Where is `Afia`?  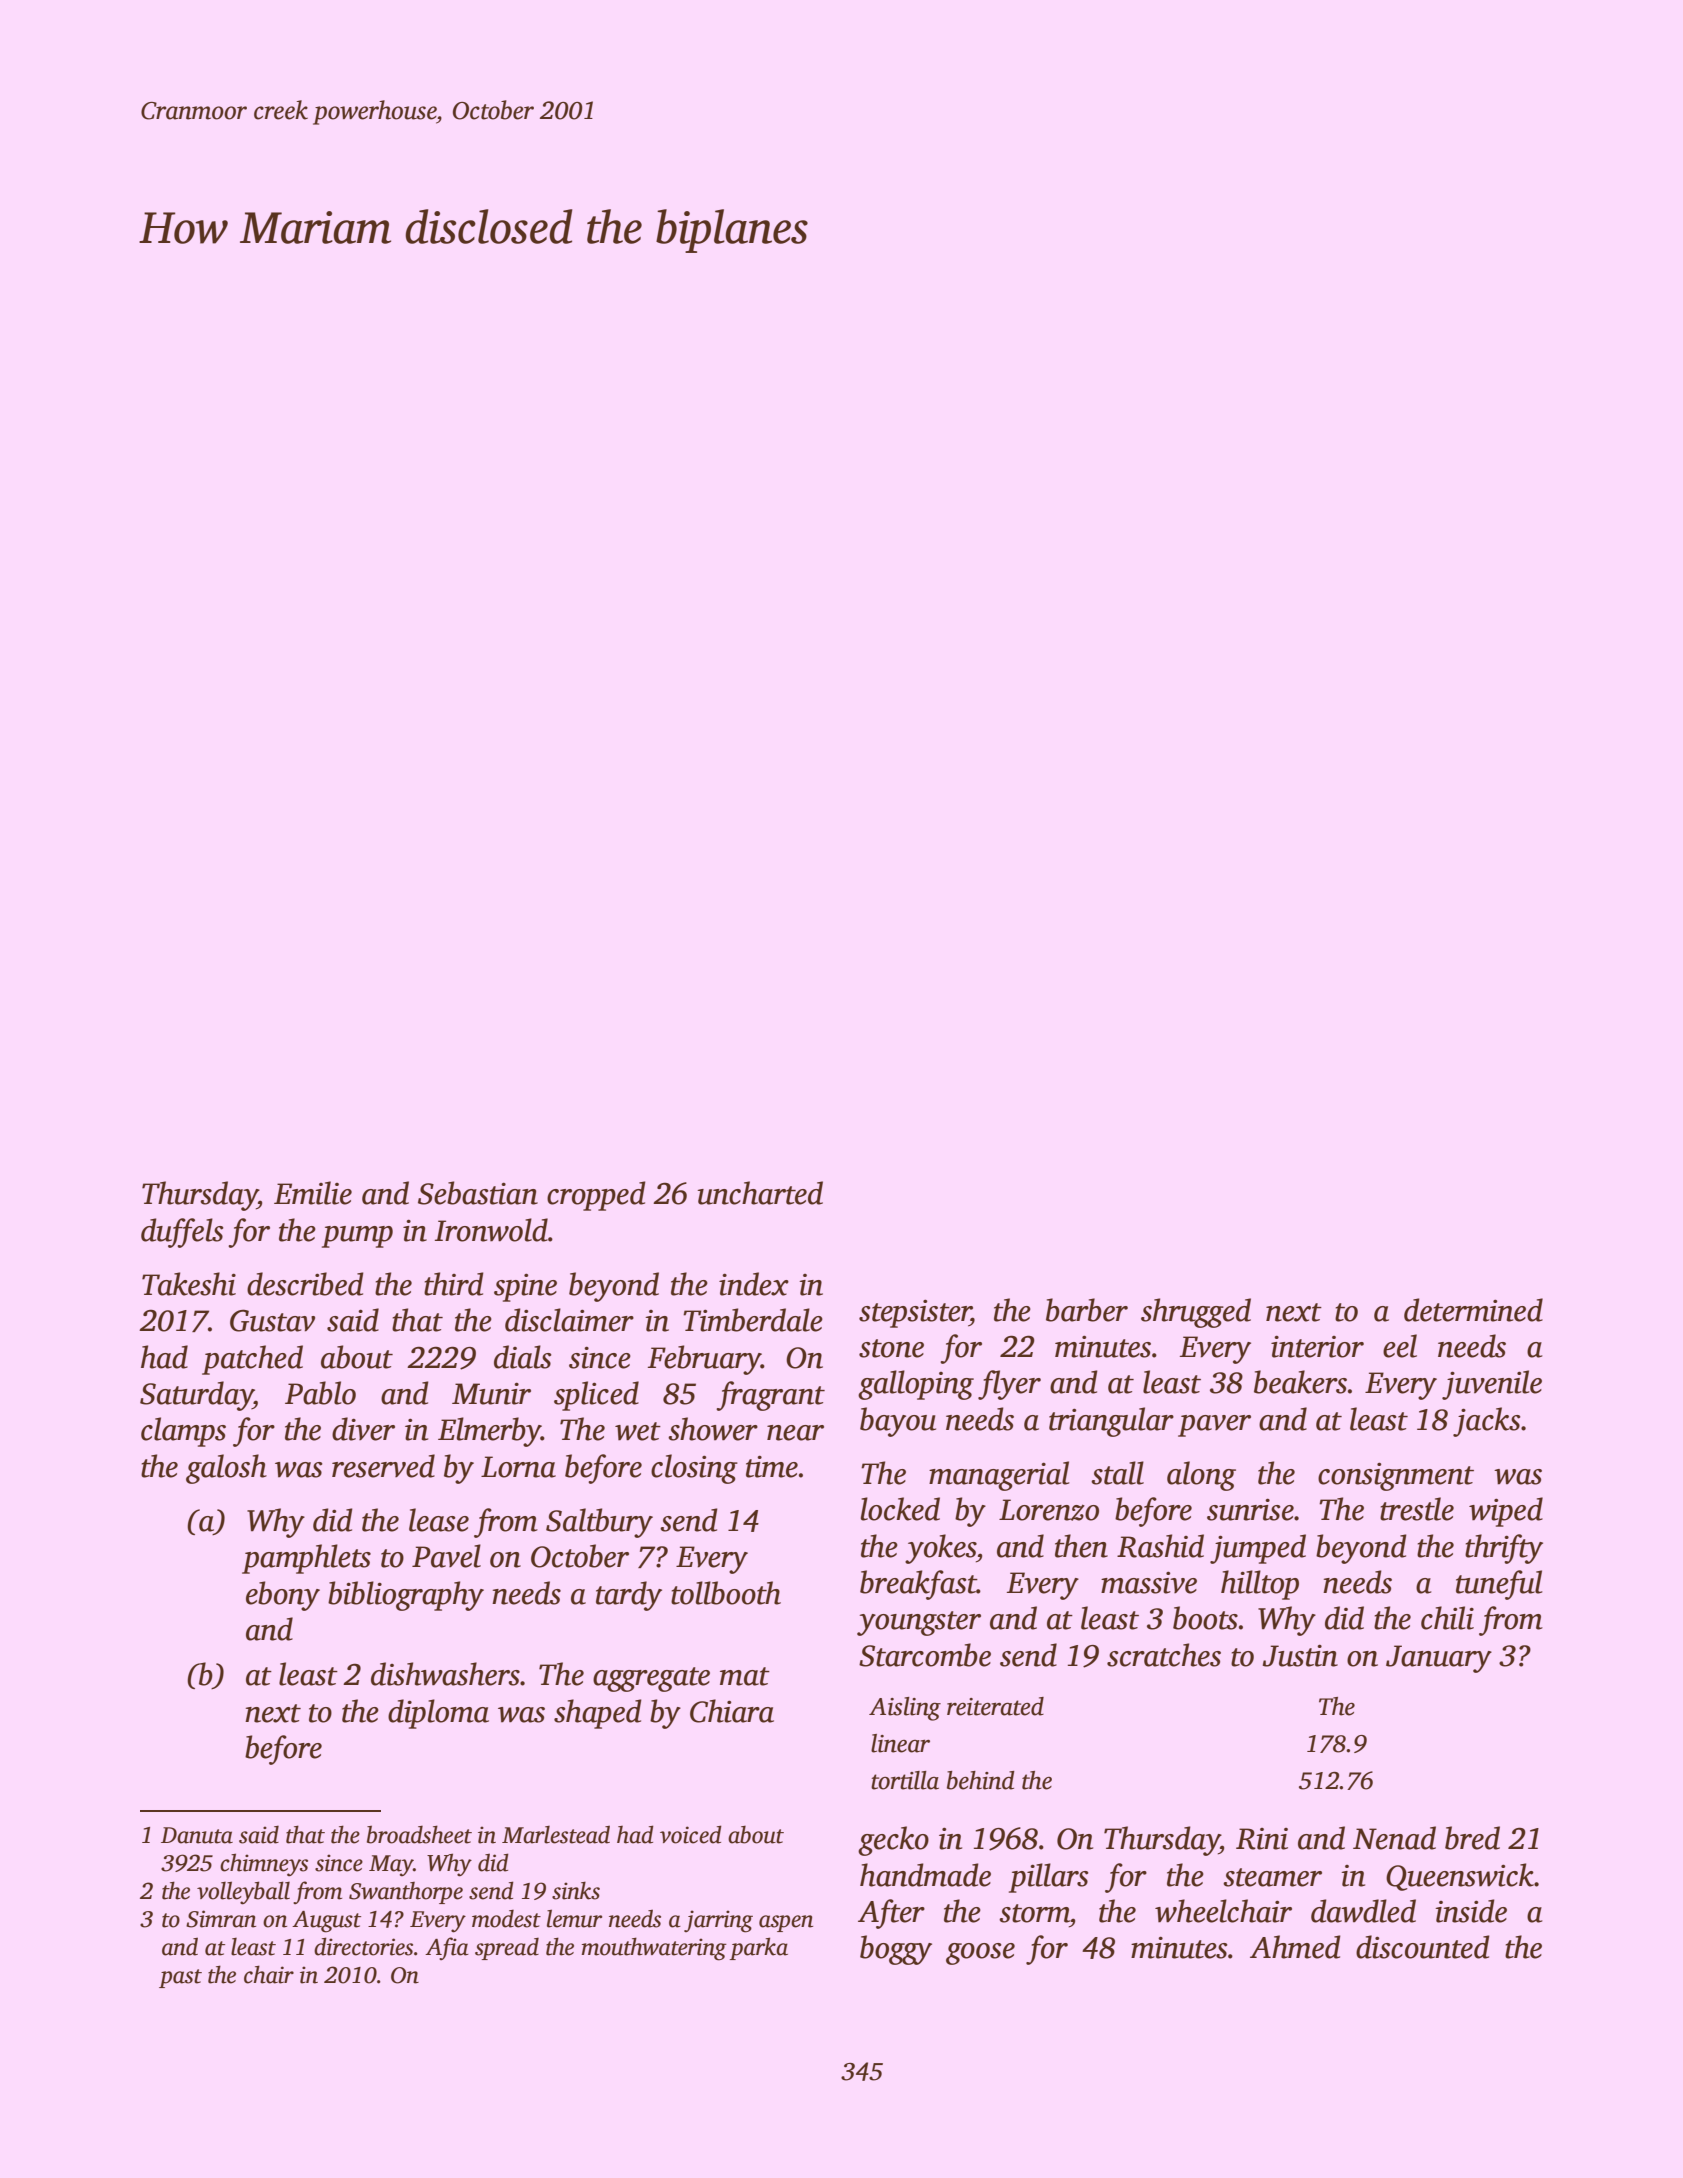 Afia is located at coordinates (447, 1948).
